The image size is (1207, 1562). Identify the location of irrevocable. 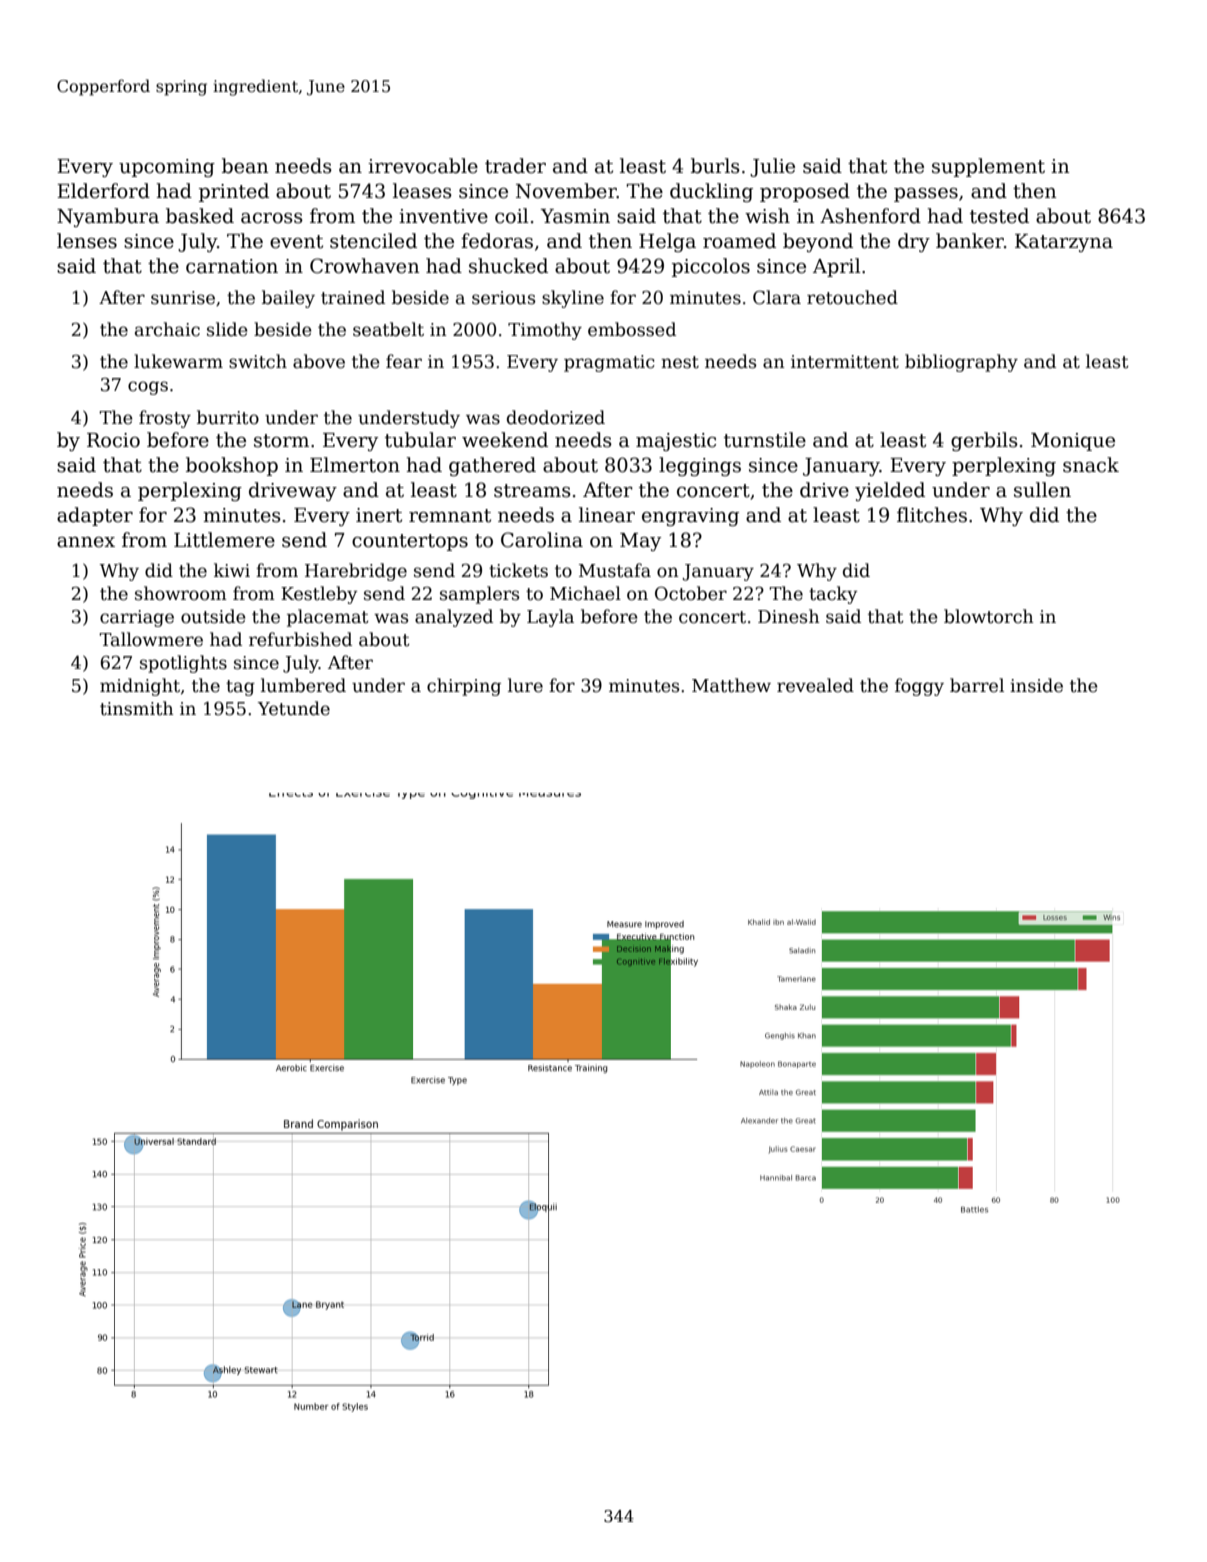
(423, 166).
